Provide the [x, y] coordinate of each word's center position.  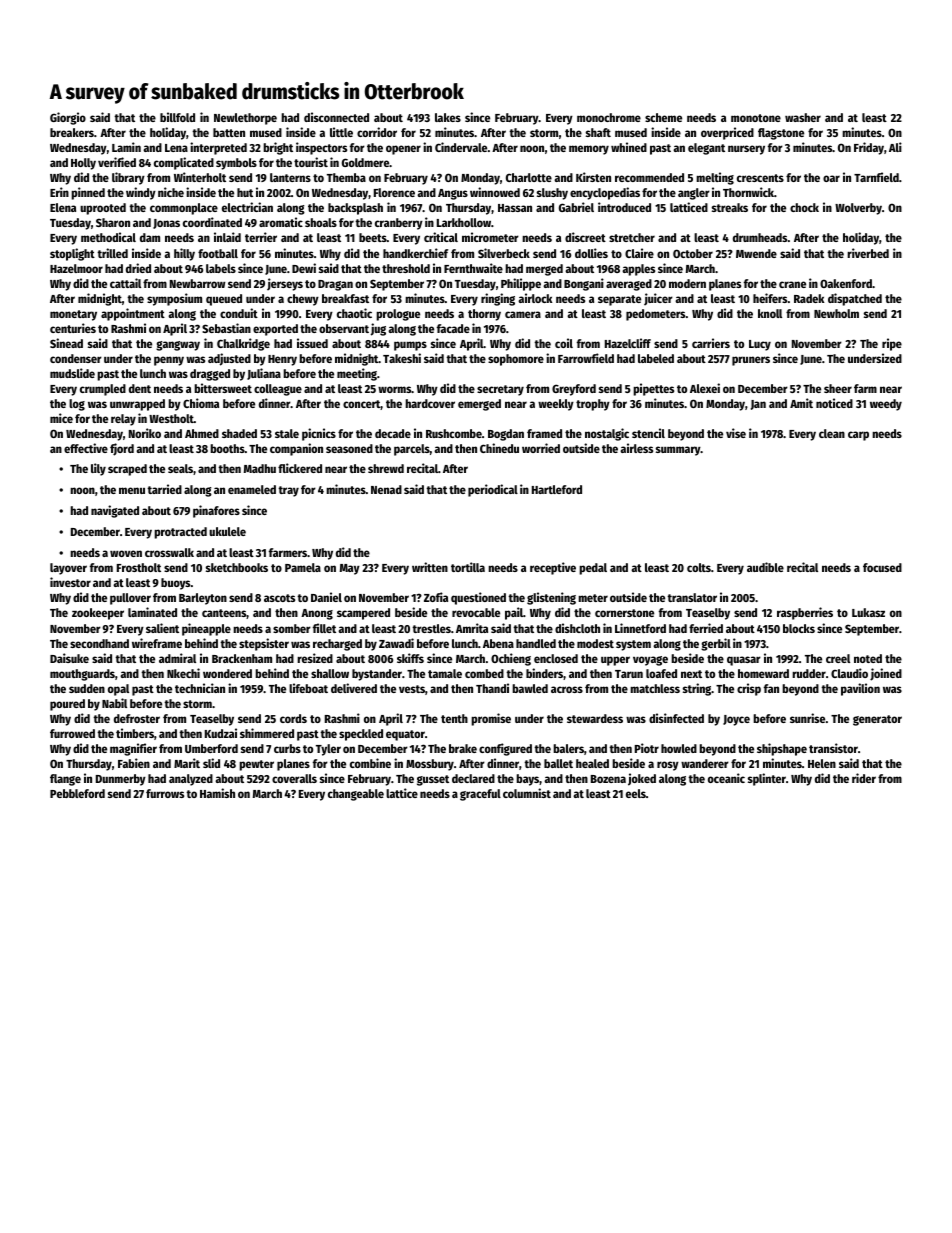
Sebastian [226, 328]
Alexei [705, 388]
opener [403, 150]
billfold [177, 117]
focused [882, 567]
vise [736, 433]
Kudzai [221, 733]
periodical [493, 490]
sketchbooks [237, 567]
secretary [500, 390]
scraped [127, 470]
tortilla [468, 567]
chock [804, 207]
